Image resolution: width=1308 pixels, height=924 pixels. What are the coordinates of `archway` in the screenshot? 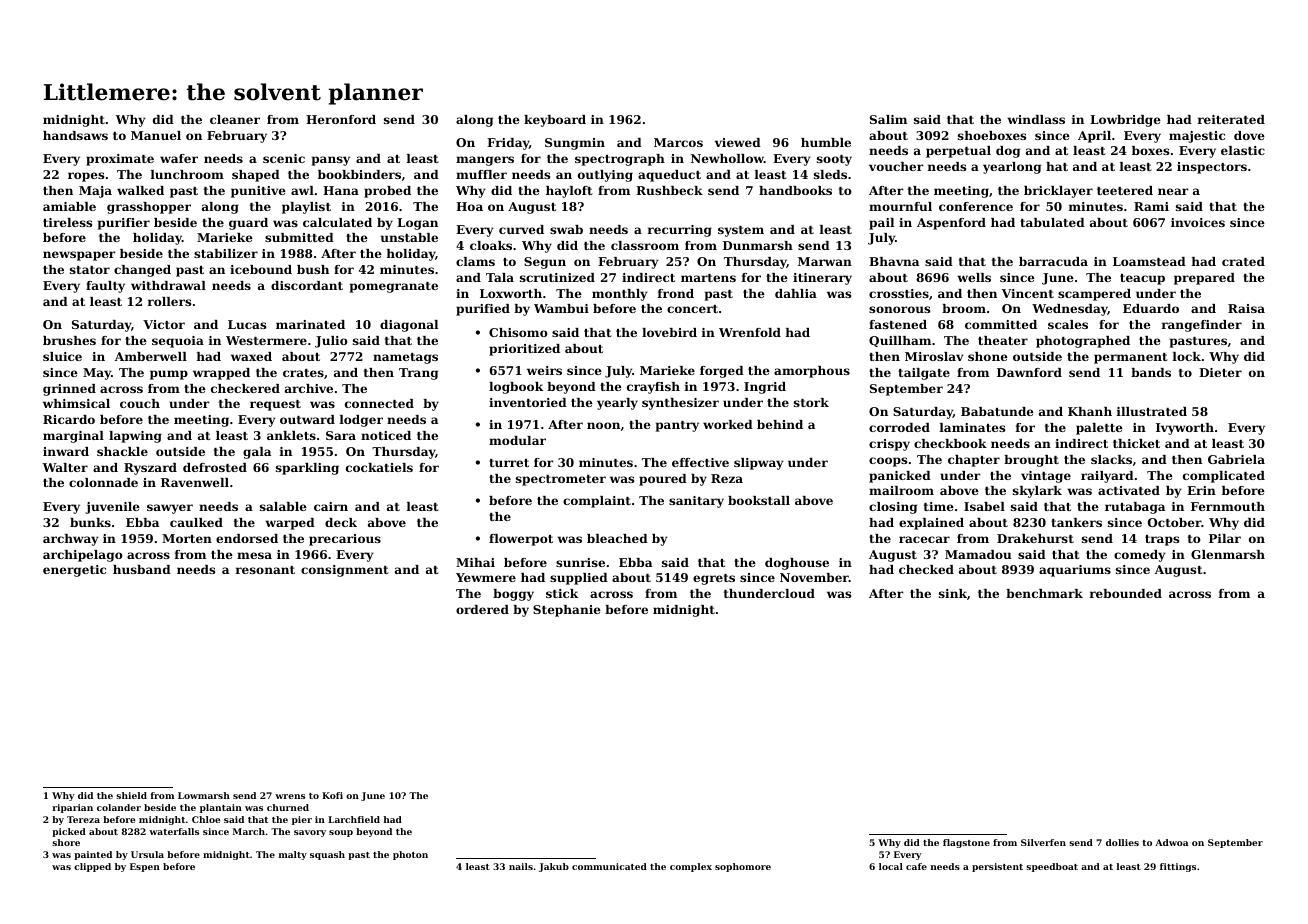 It's located at (71, 540).
